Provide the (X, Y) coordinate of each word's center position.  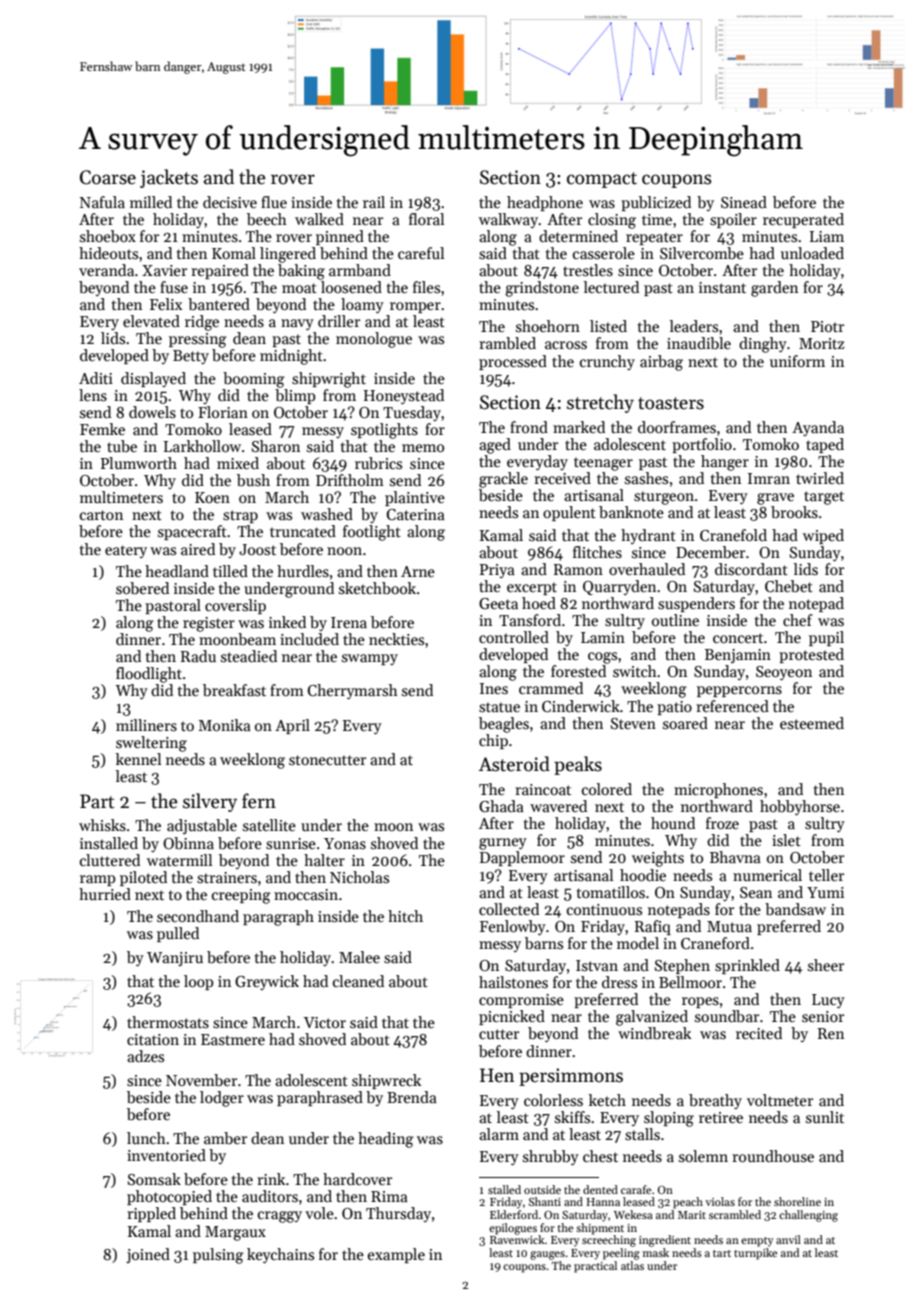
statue (499, 707)
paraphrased (320, 1098)
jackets (169, 178)
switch (635, 671)
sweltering (151, 744)
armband (360, 270)
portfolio (702, 445)
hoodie (643, 875)
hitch (405, 916)
